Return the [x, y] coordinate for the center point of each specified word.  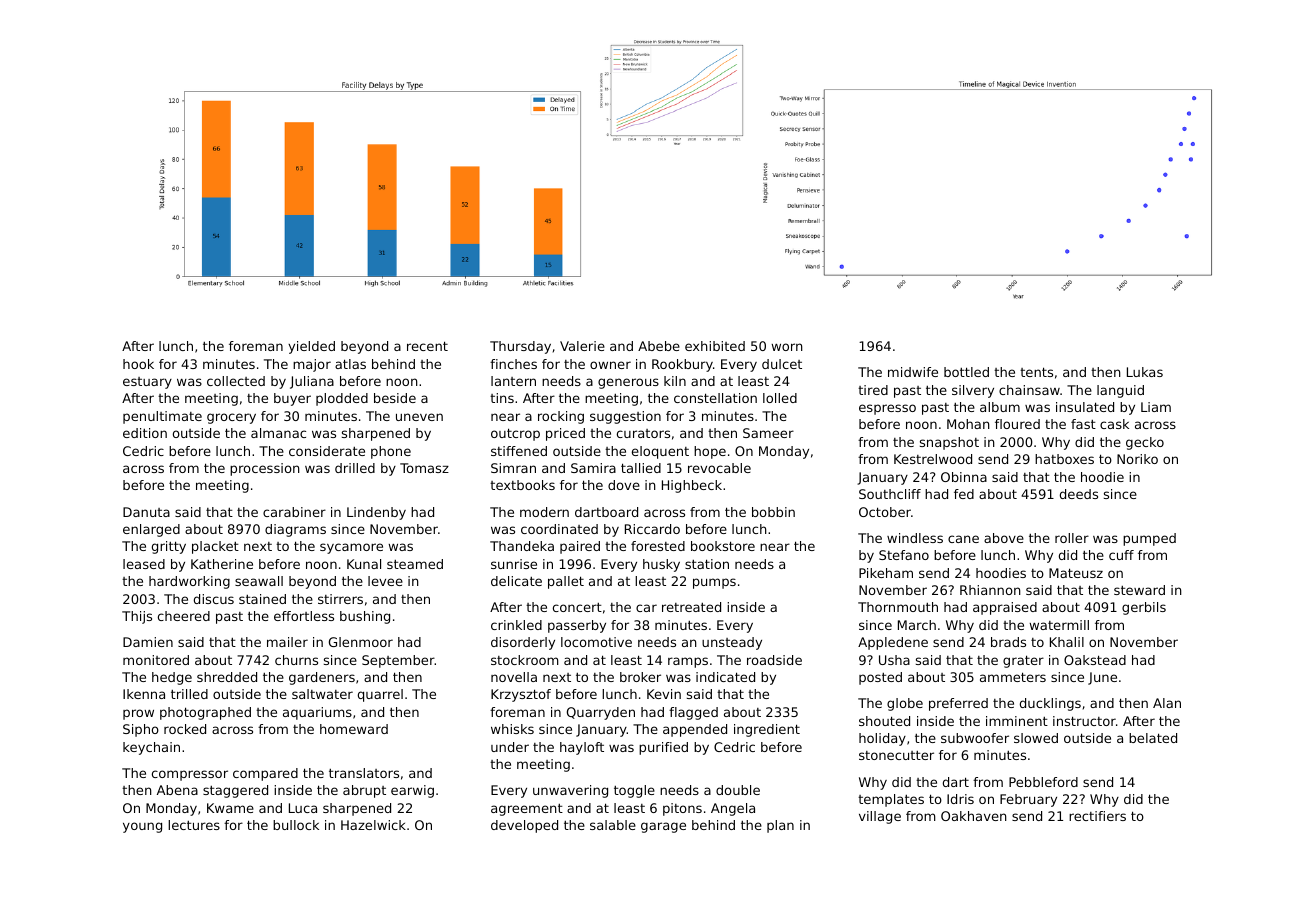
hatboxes [1064, 459]
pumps [714, 583]
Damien [148, 642]
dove [624, 485]
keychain [151, 748]
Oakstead [1095, 660]
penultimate [162, 417]
